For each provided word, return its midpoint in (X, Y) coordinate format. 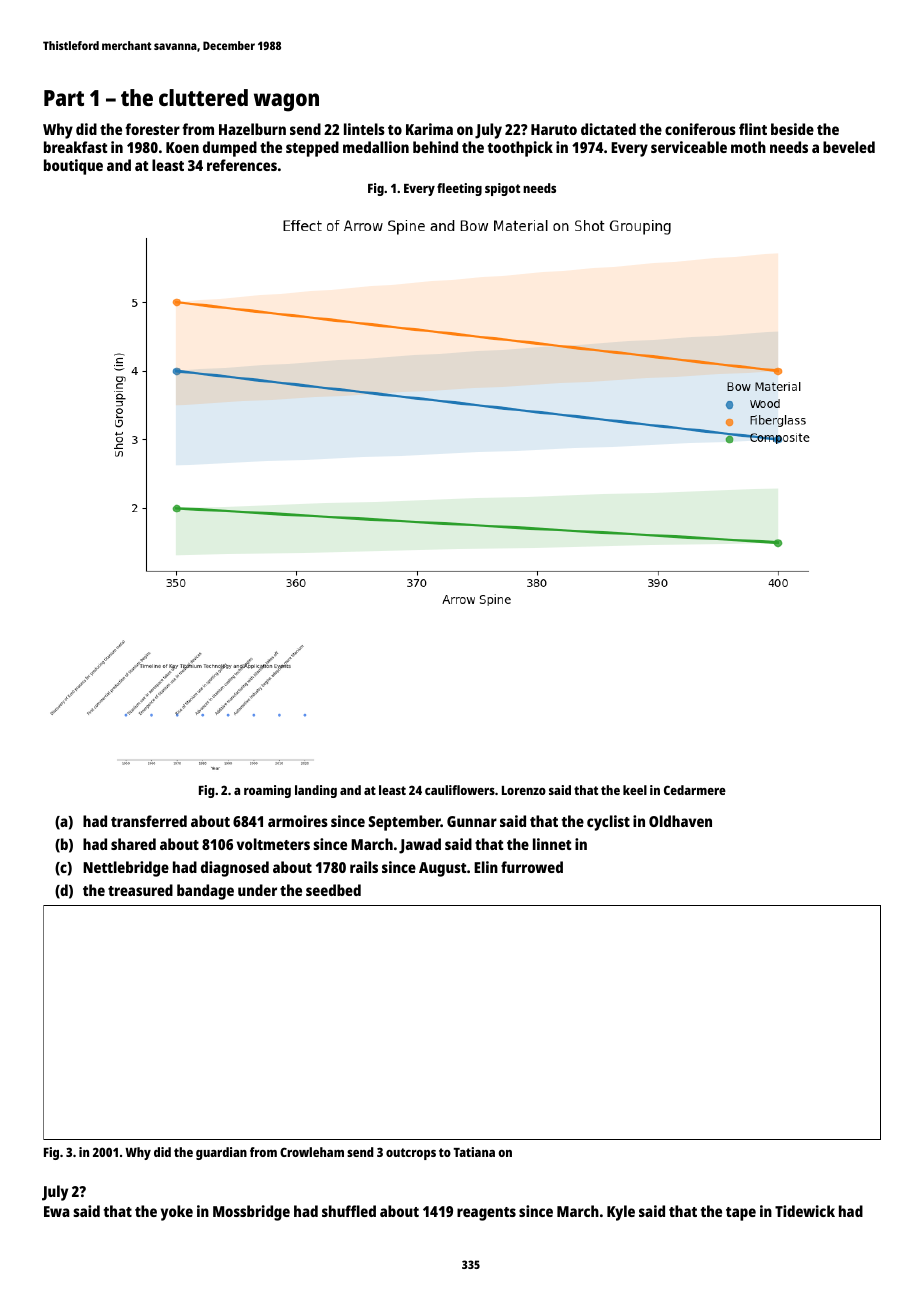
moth (748, 147)
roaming (267, 791)
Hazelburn (252, 129)
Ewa (57, 1211)
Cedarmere (695, 790)
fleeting (459, 189)
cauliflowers (460, 790)
